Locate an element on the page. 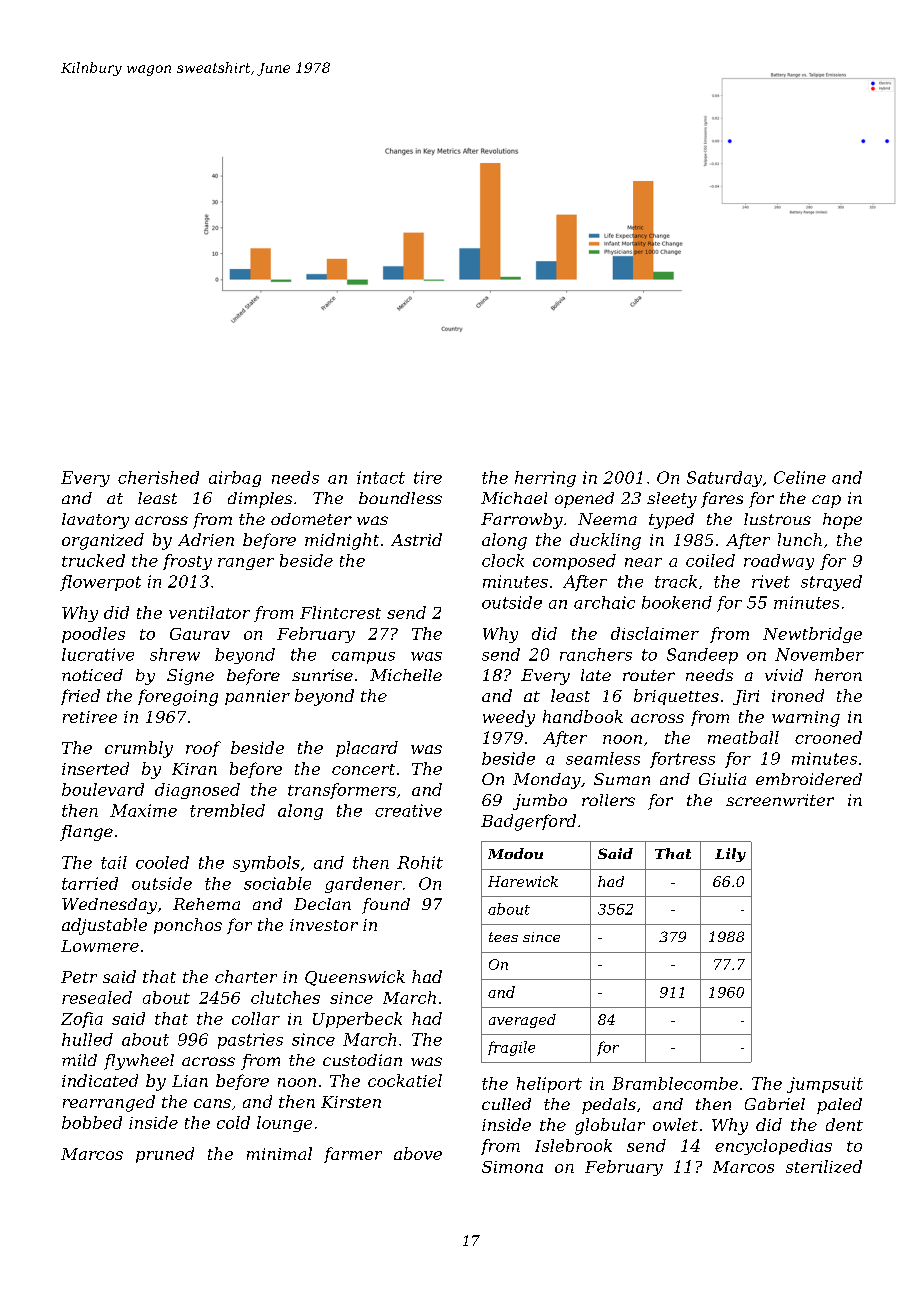  Astrid is located at coordinates (416, 539).
